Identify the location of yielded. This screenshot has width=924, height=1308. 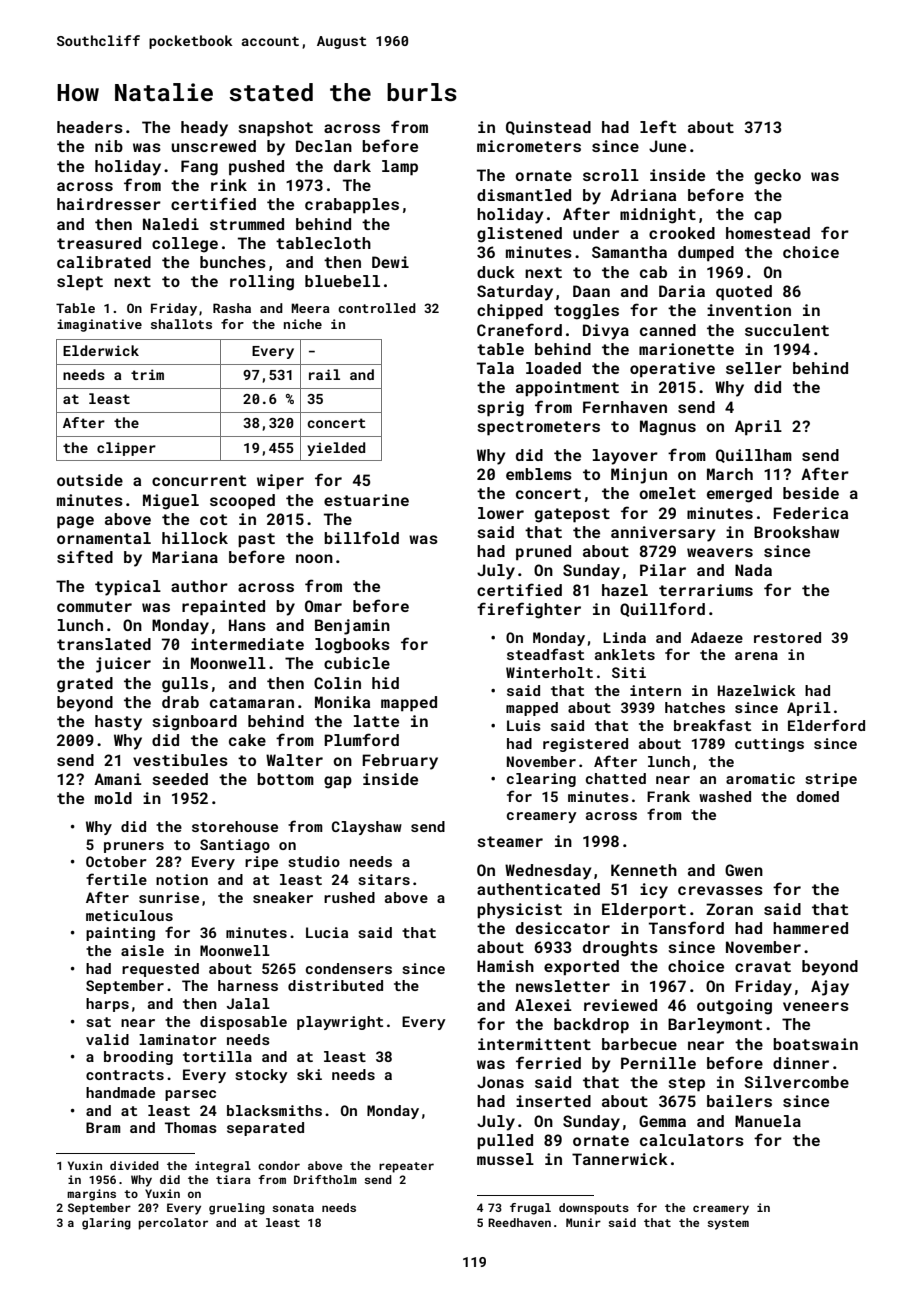
(336, 449).
